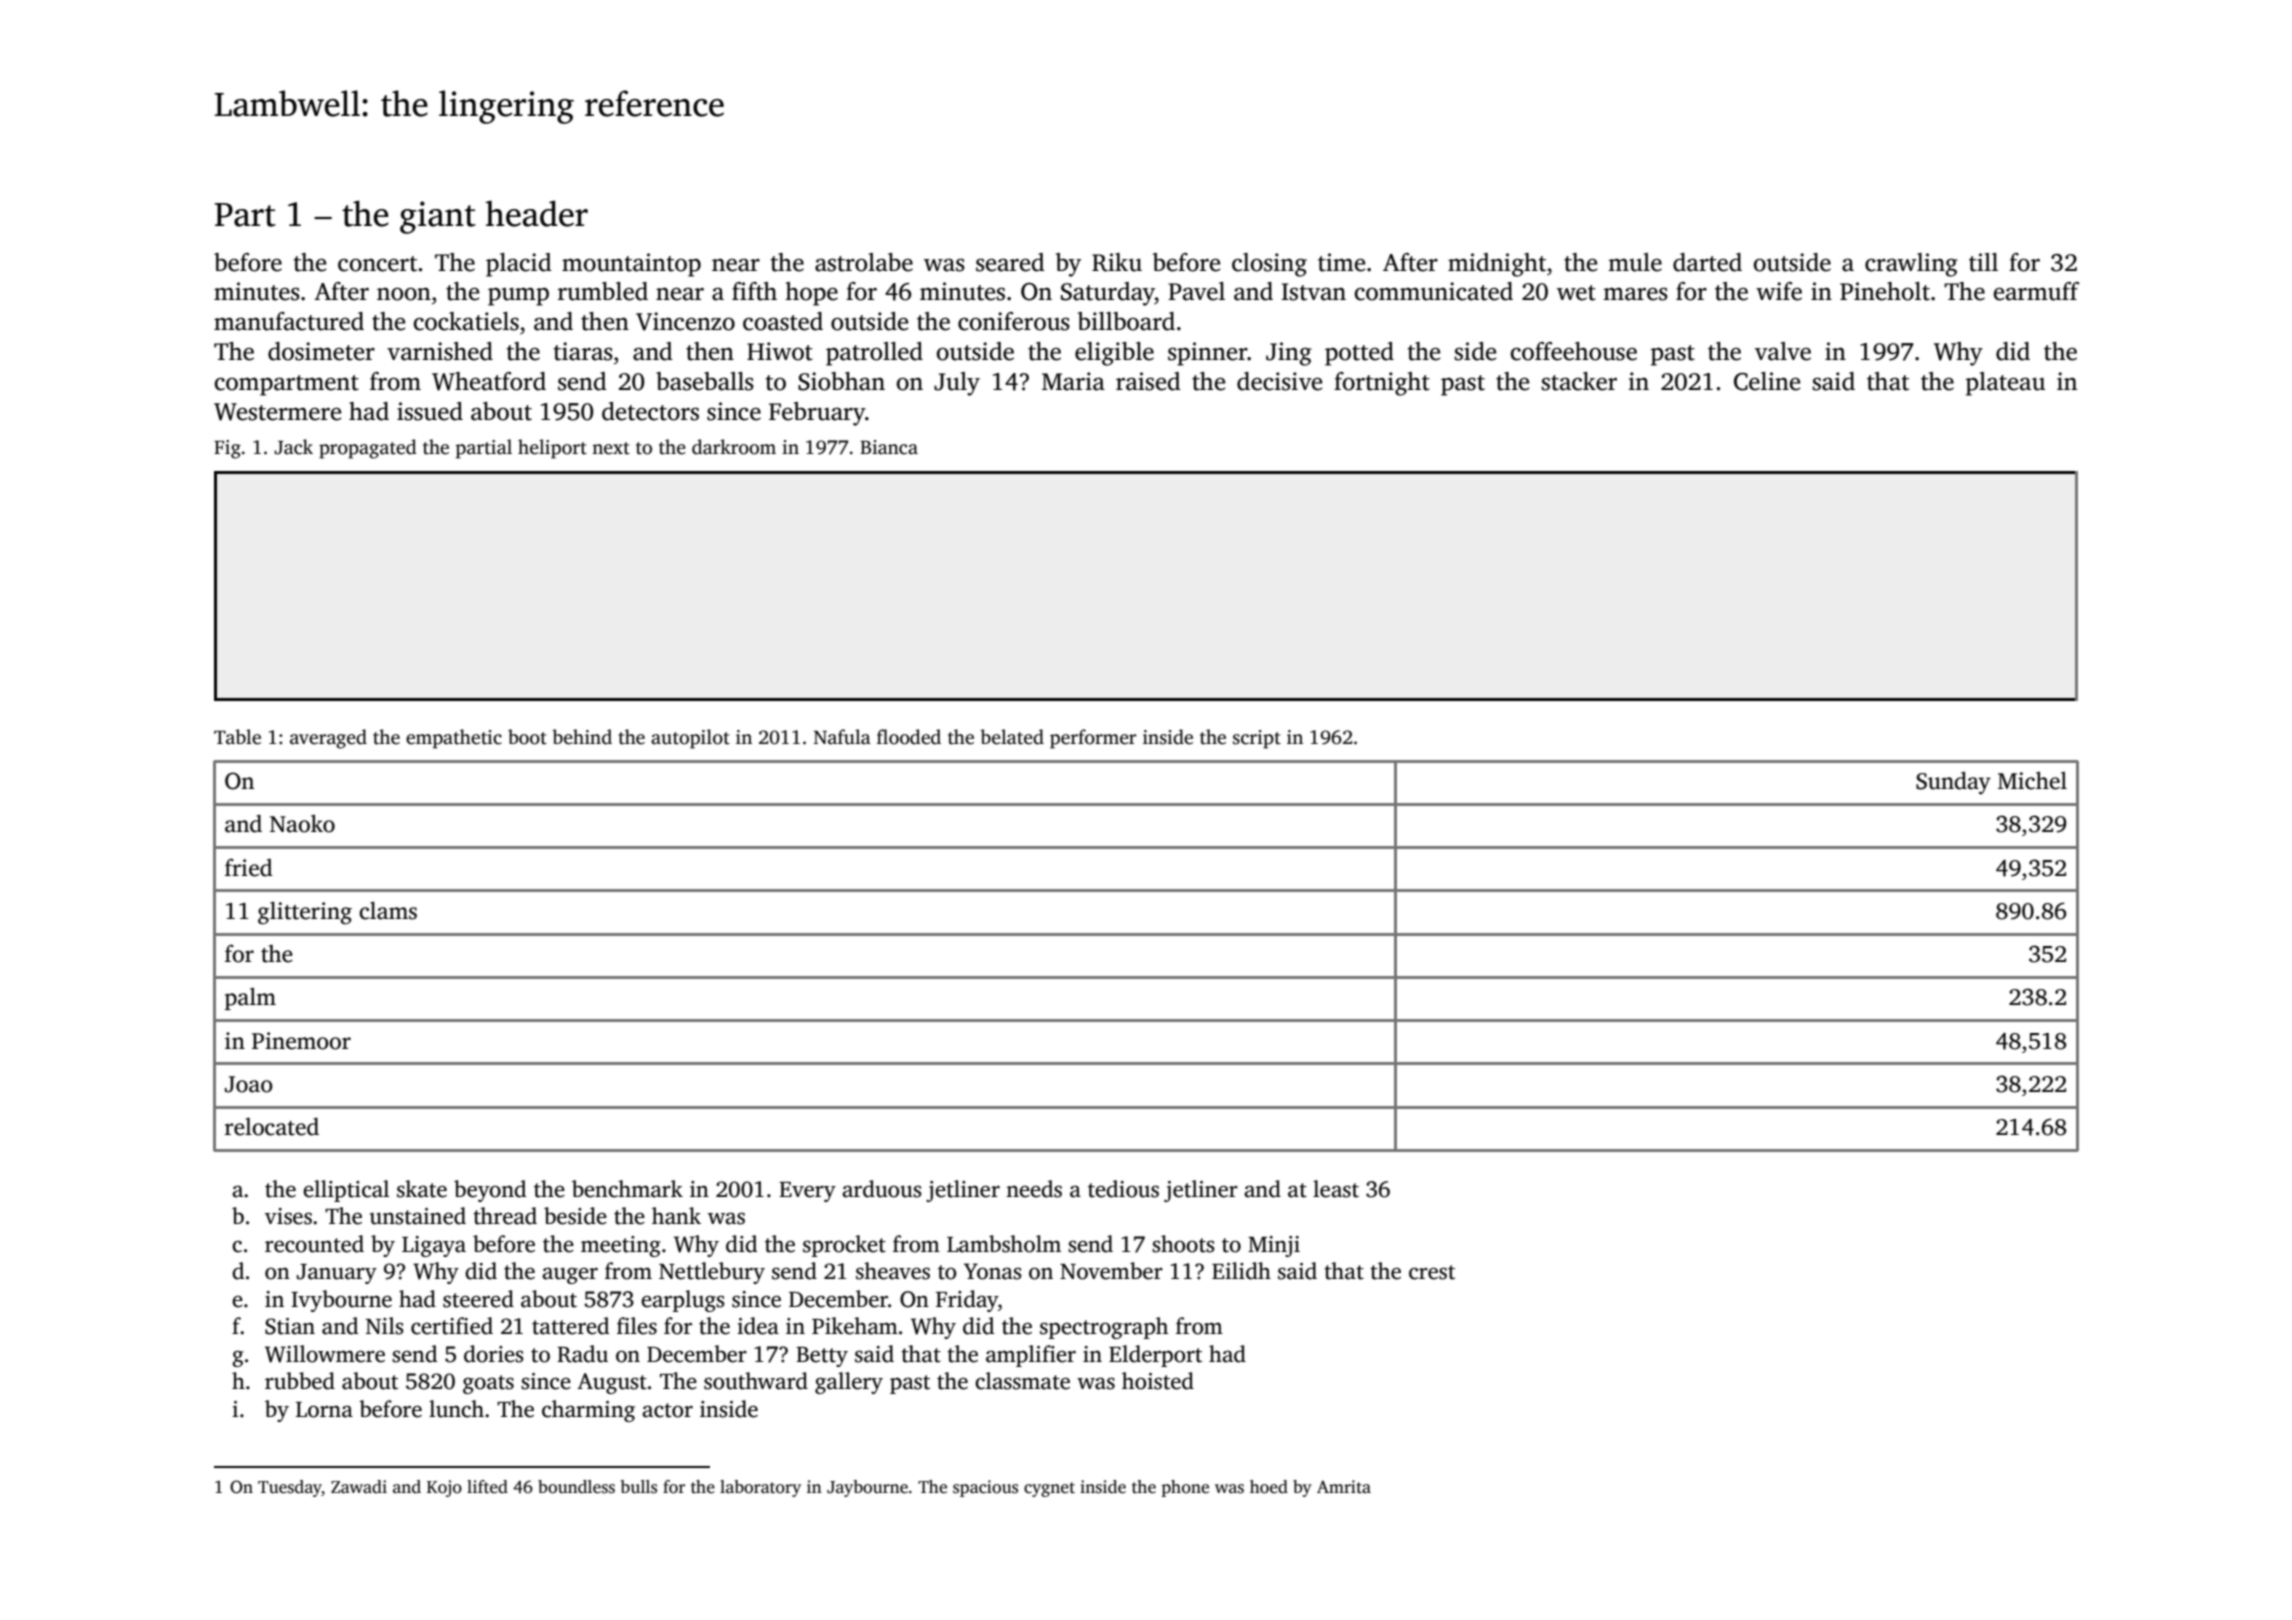 This image has height=1620, width=2292. What do you see at coordinates (290, 1488) in the image?
I see `Tuesday` at bounding box center [290, 1488].
